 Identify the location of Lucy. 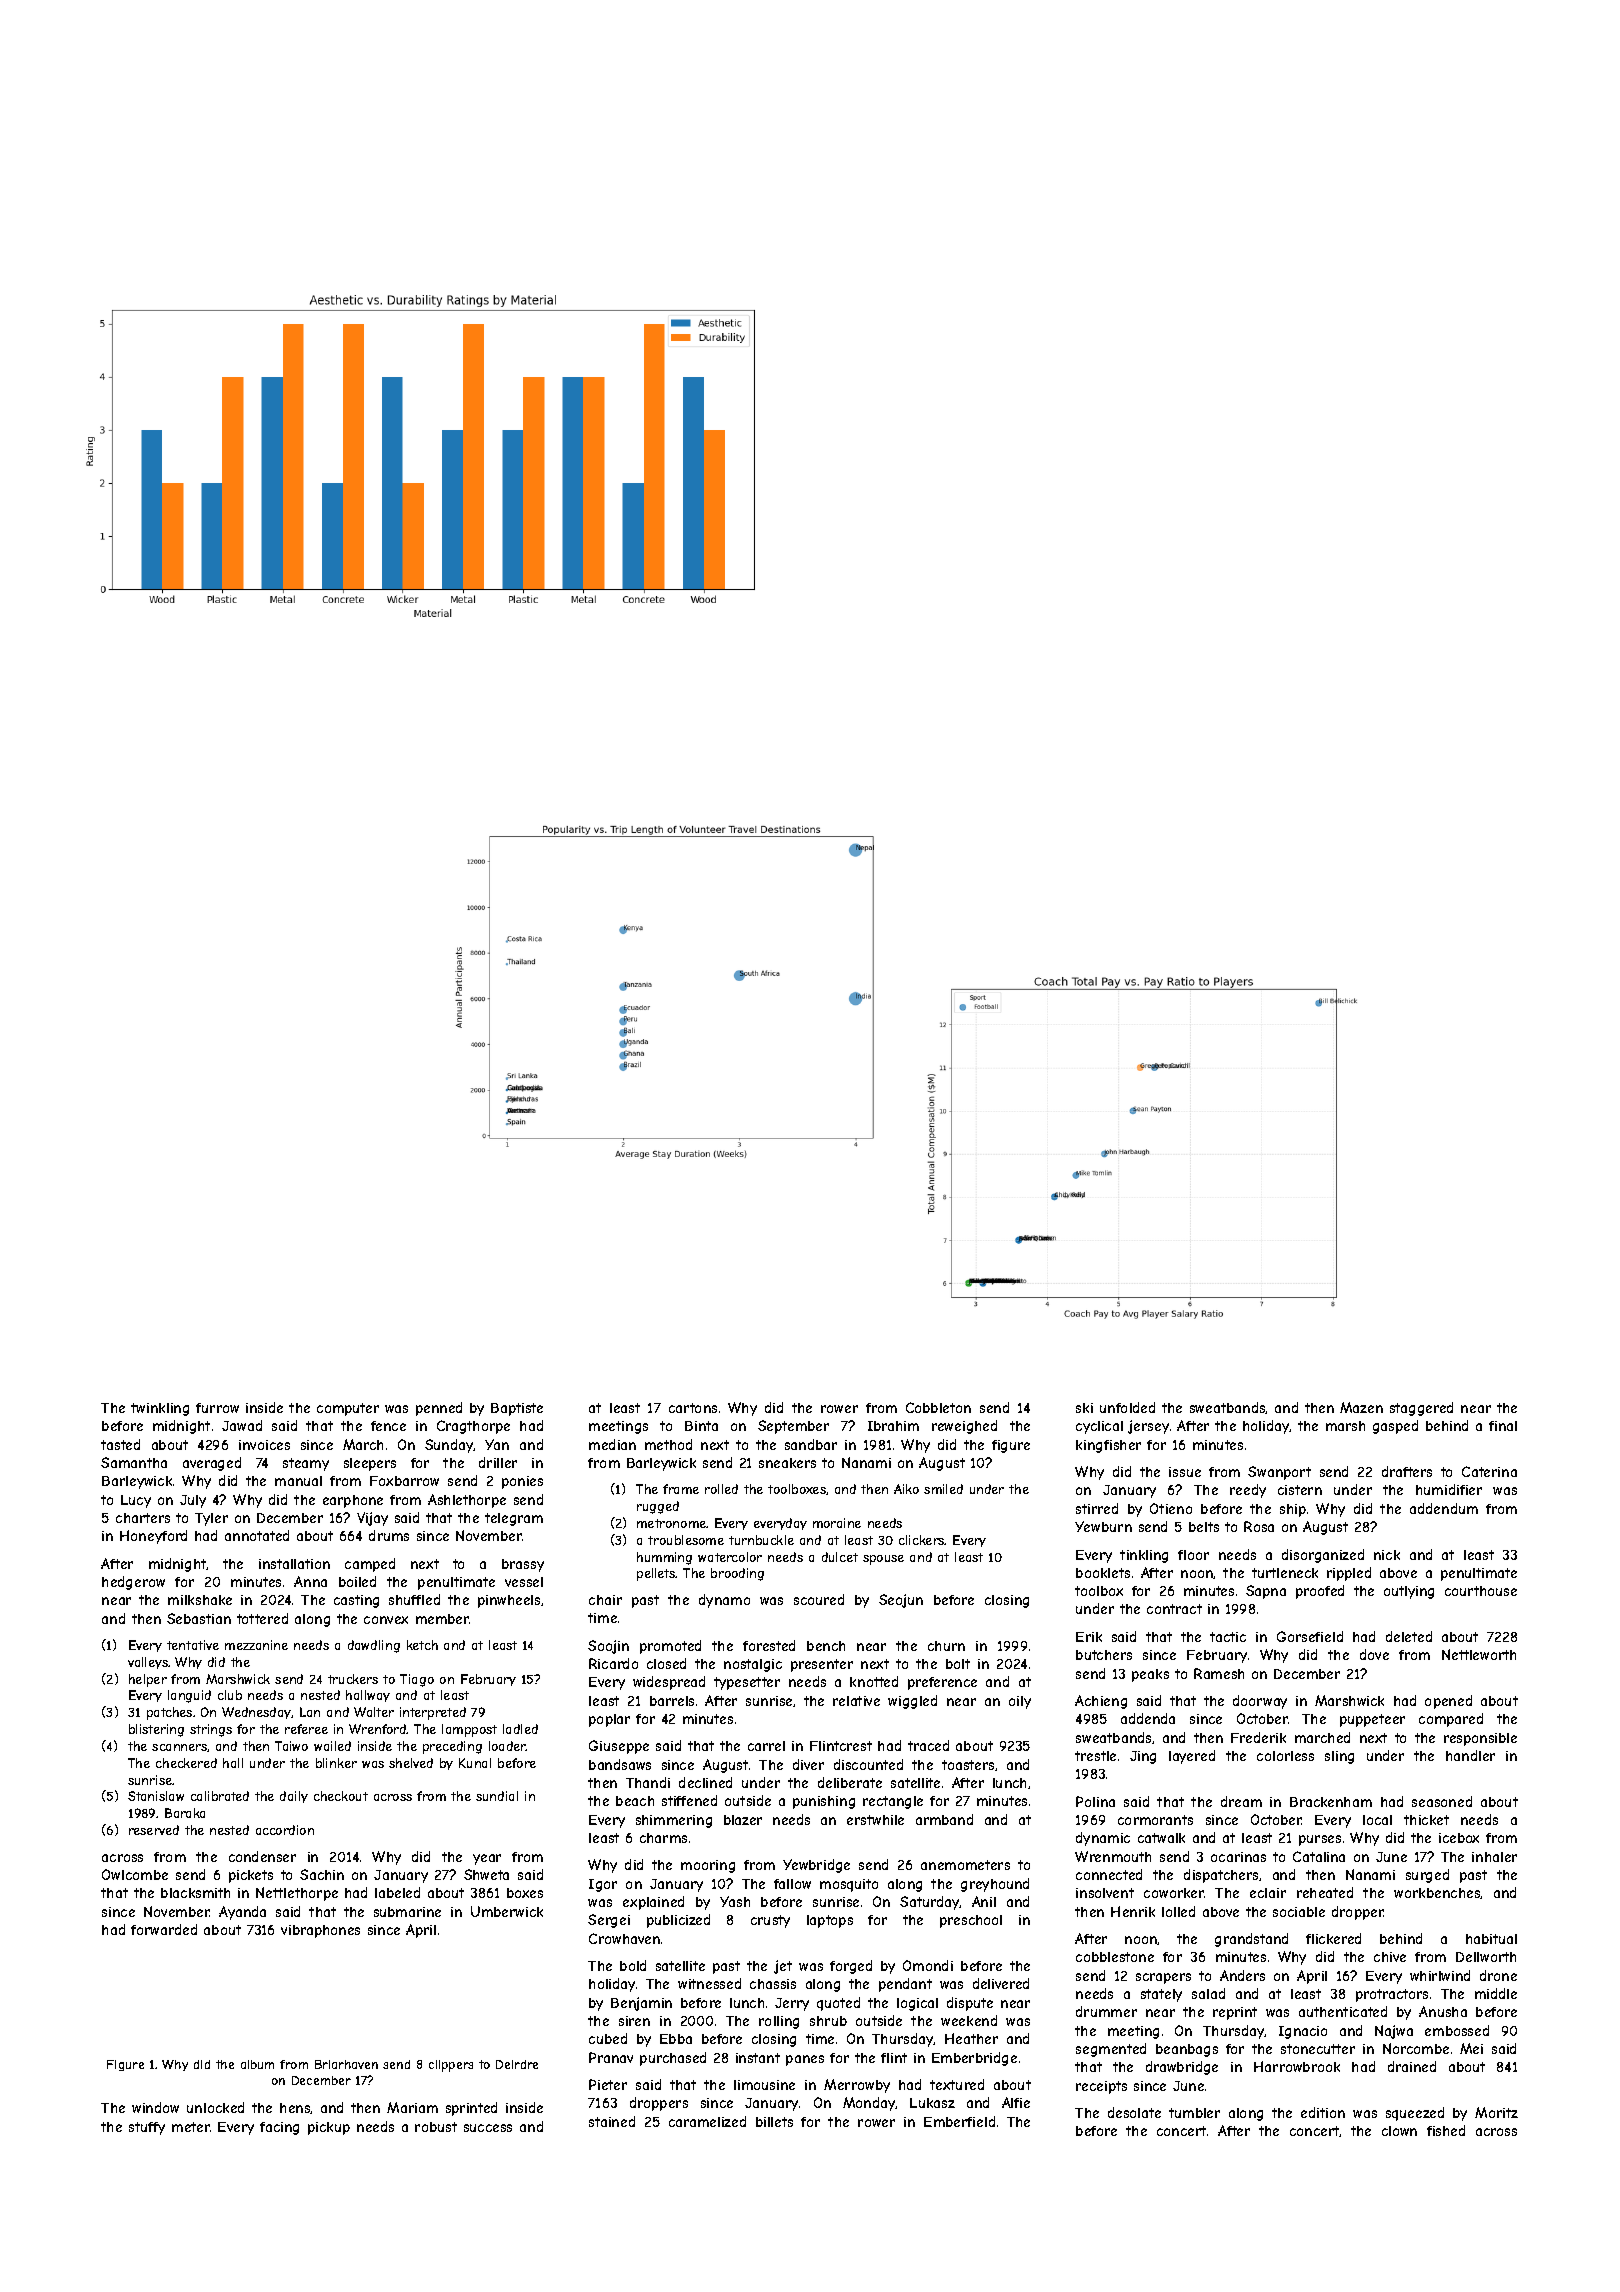
(136, 1501).
